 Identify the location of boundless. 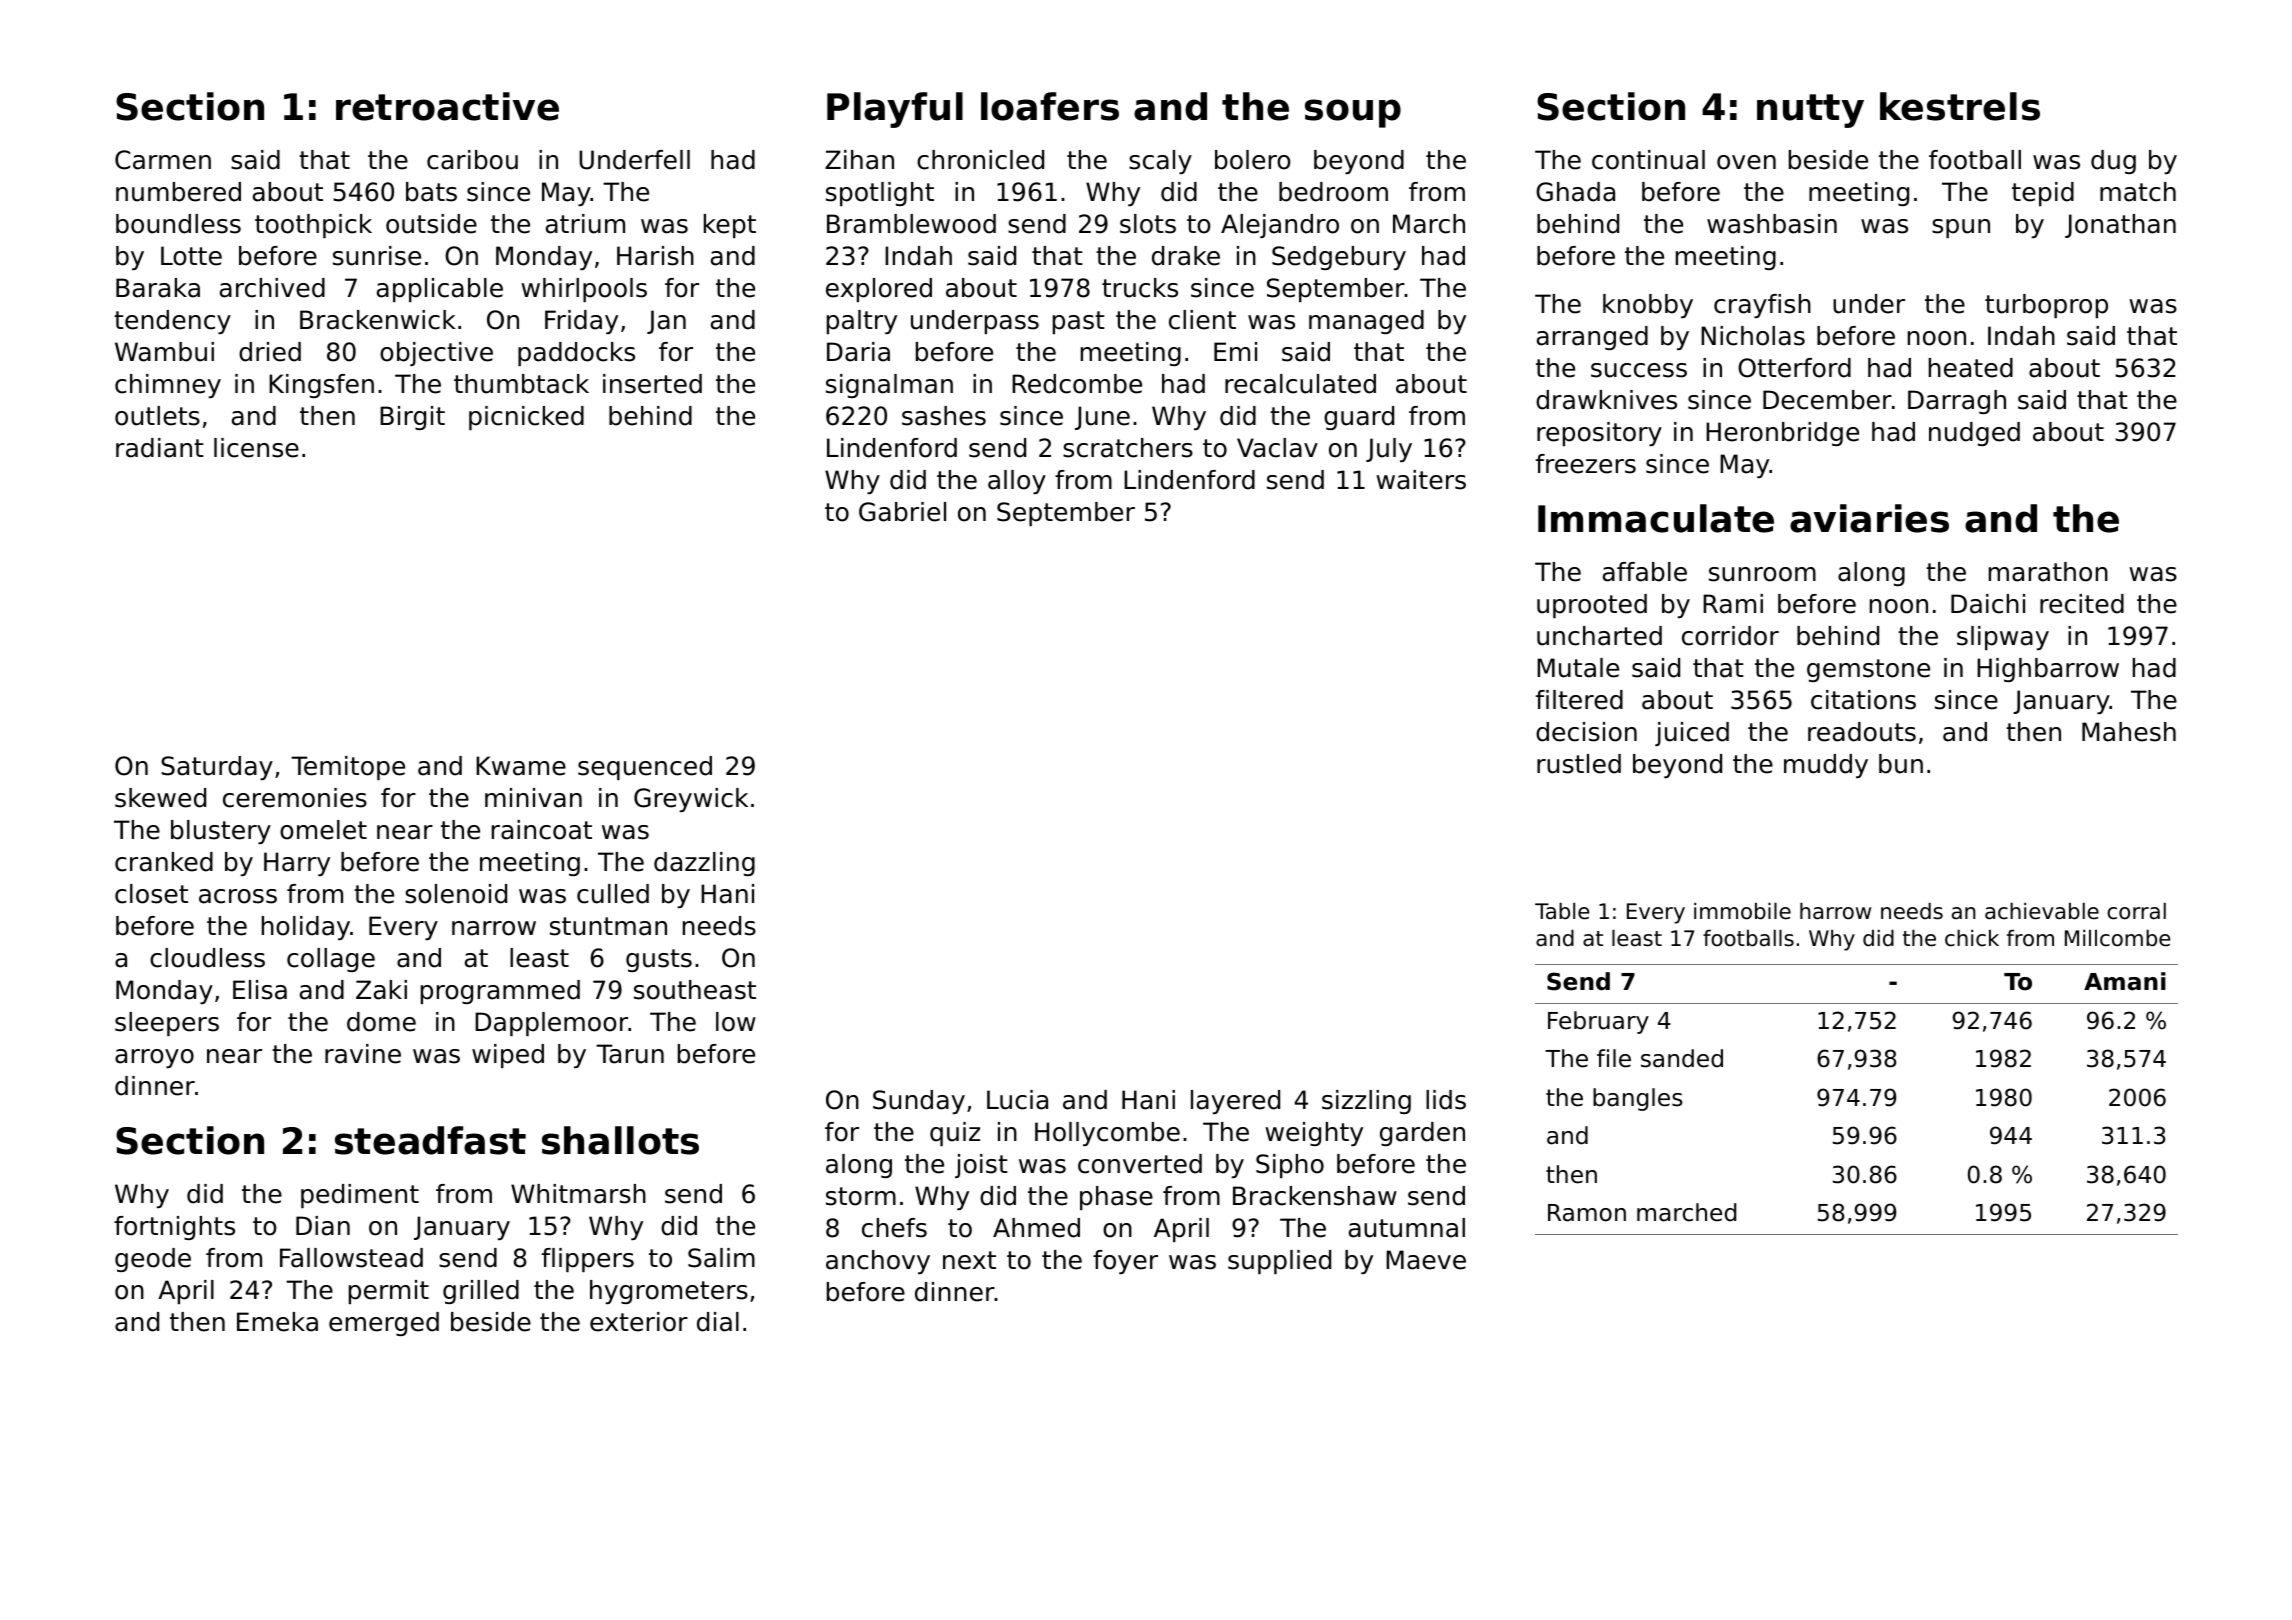
(178, 224).
